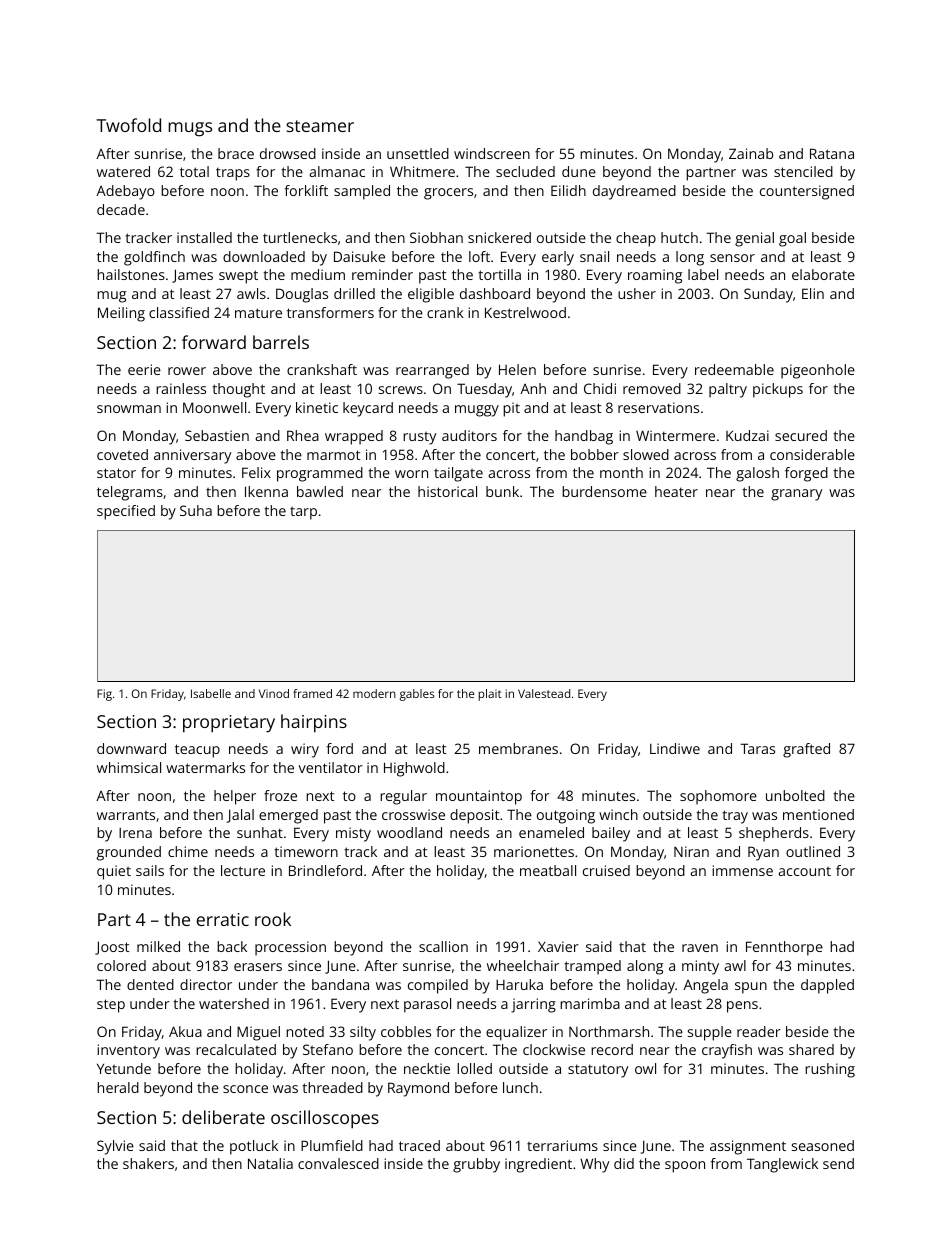 This page has height=1233, width=952. Describe the element at coordinates (266, 491) in the page. I see `Ikenna` at that location.
